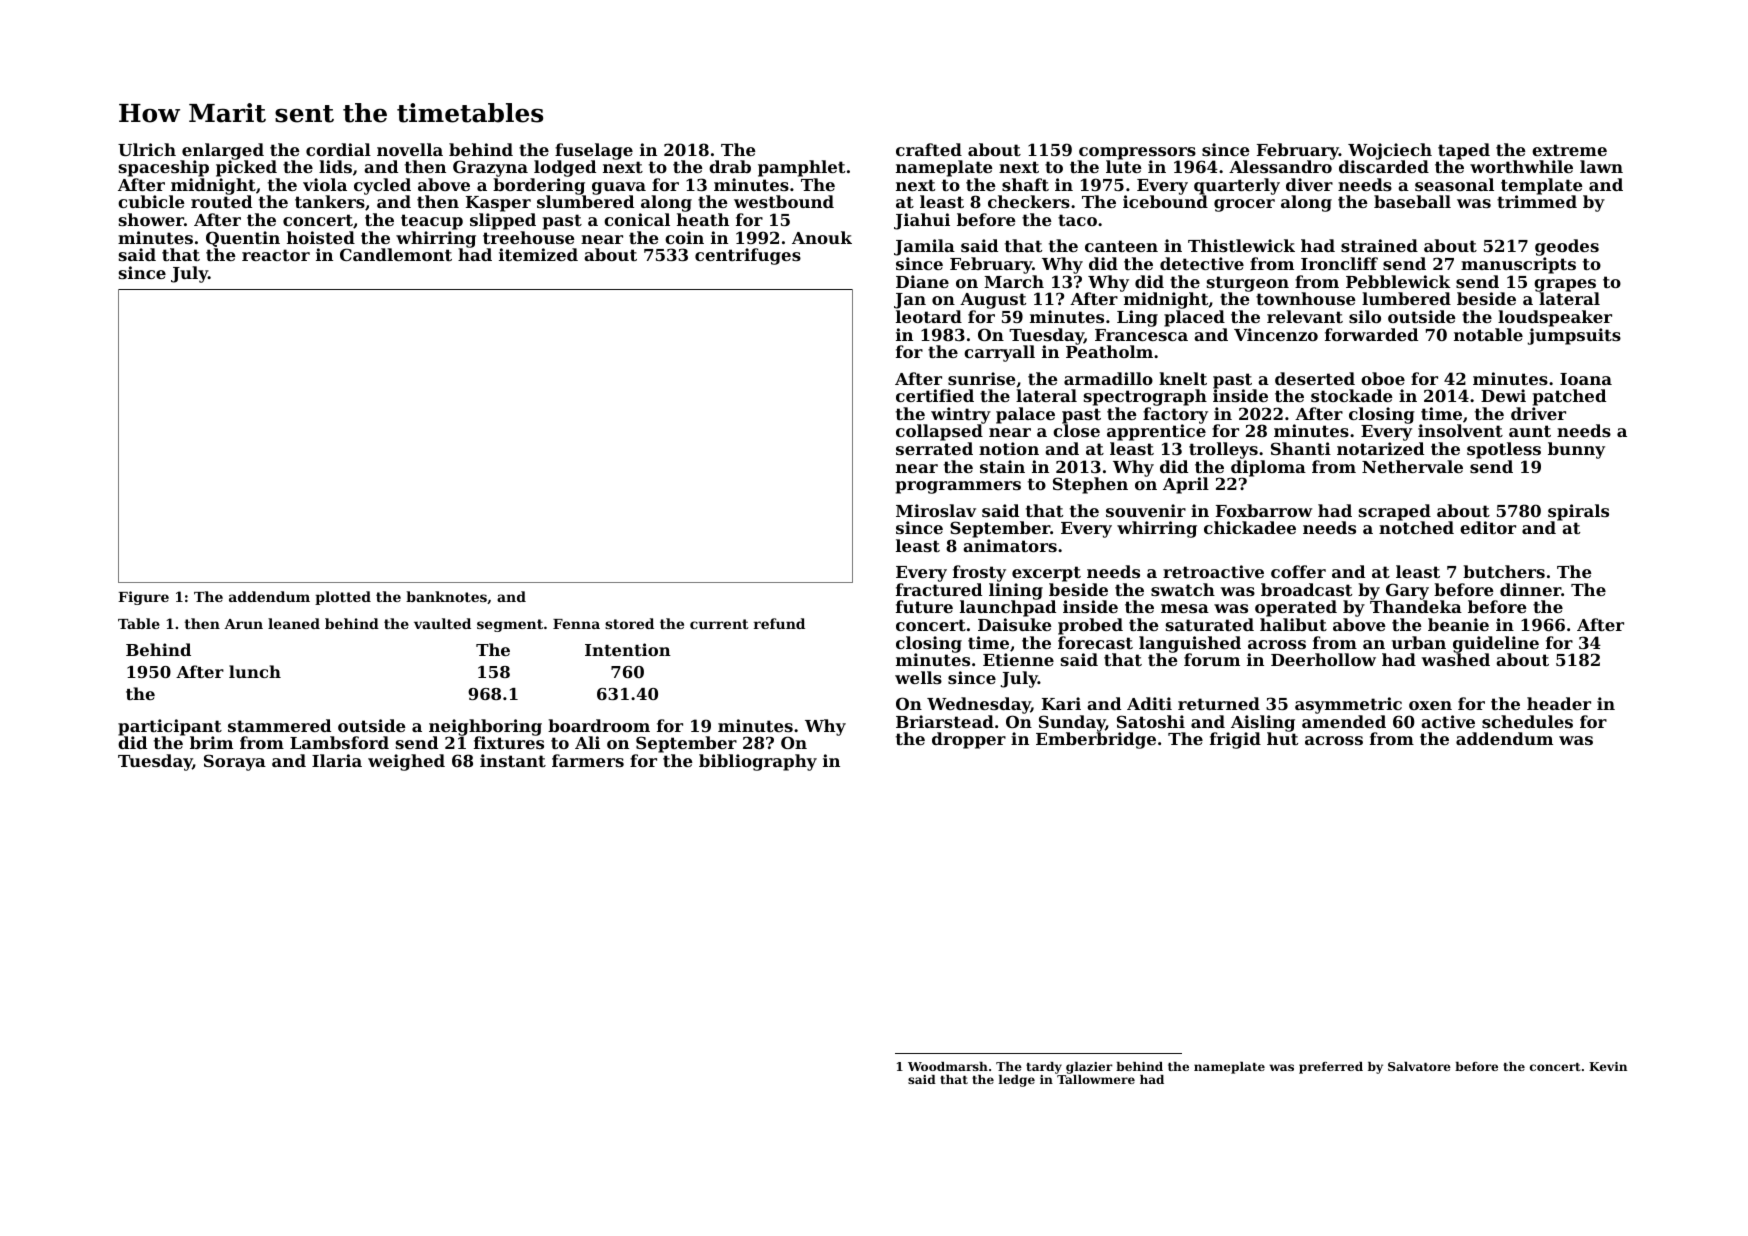 The image size is (1748, 1236). Describe the element at coordinates (1569, 150) in the screenshot. I see `extreme` at that location.
